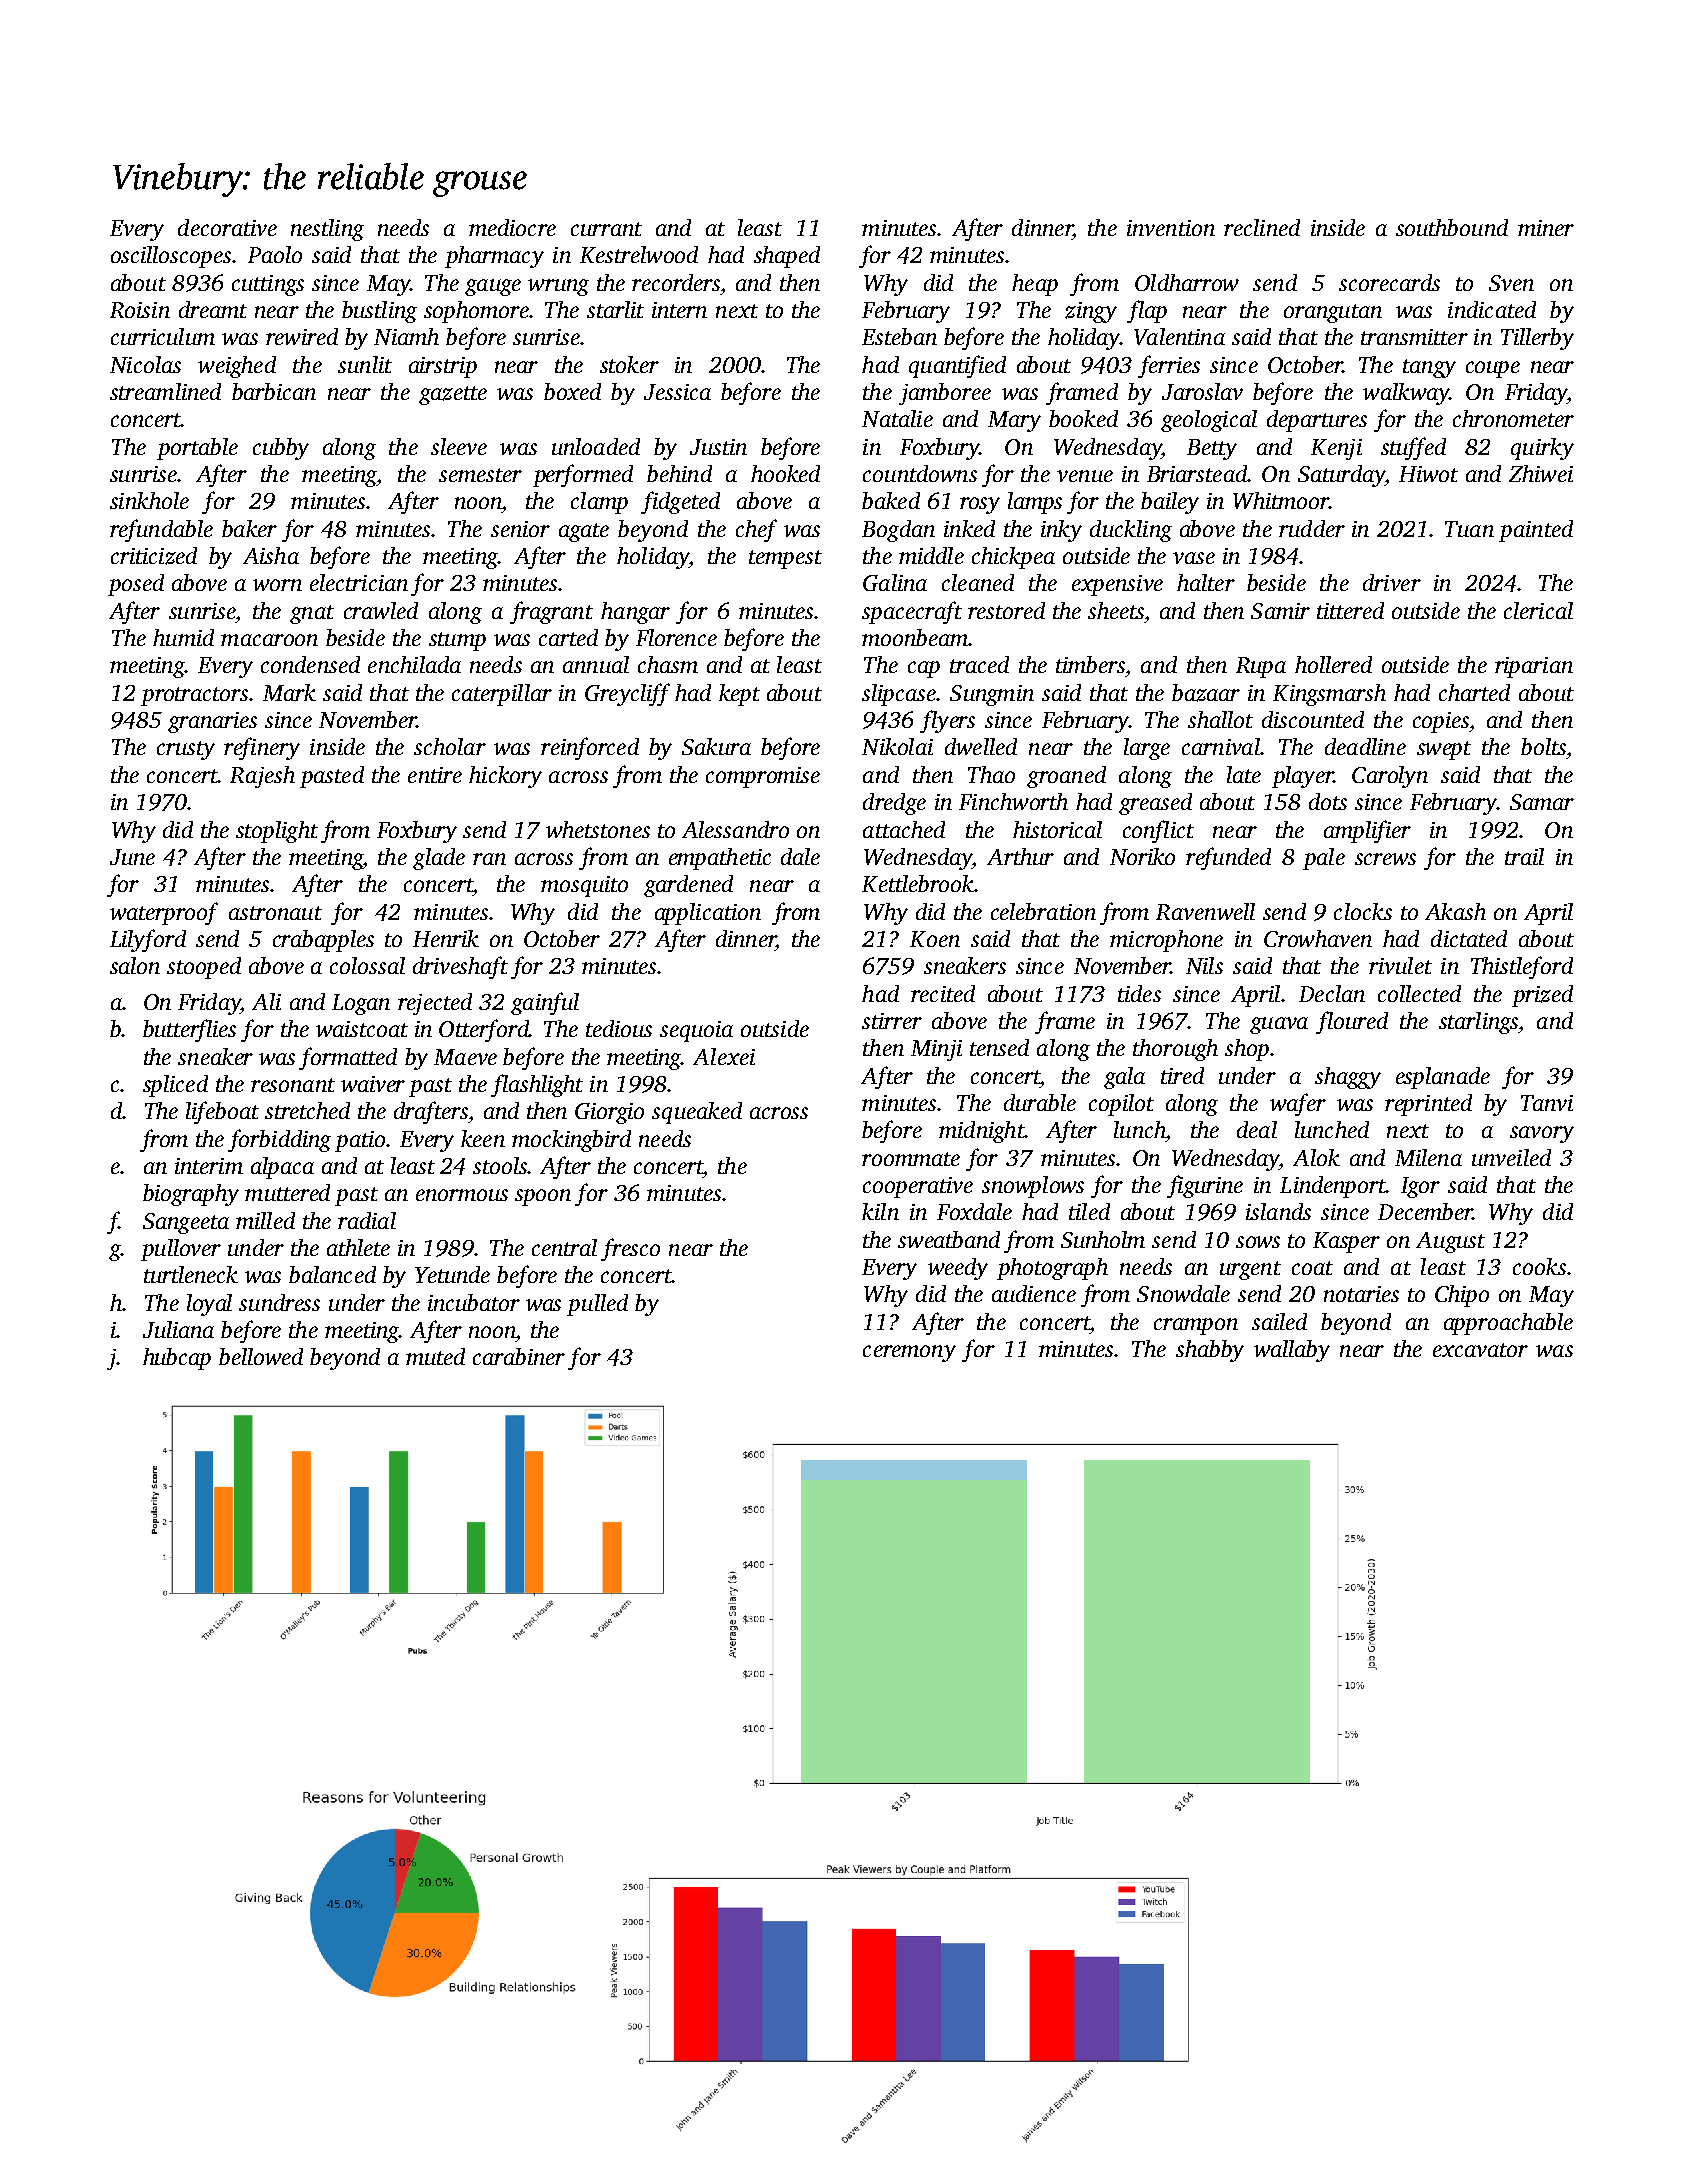 The image size is (1683, 2178). What do you see at coordinates (435, 1356) in the document?
I see `muted` at bounding box center [435, 1356].
